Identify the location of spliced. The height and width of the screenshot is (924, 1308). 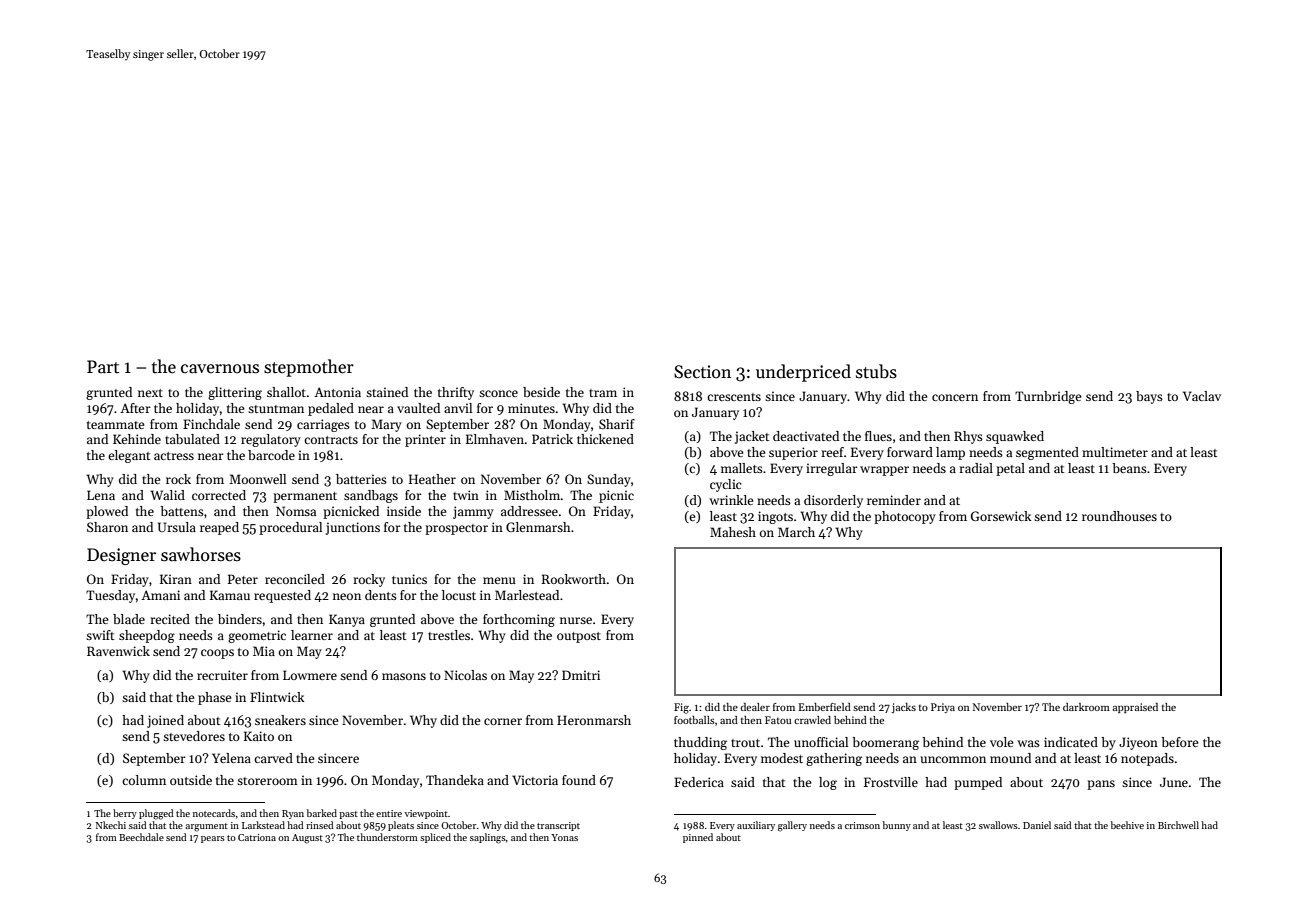
(435, 838).
